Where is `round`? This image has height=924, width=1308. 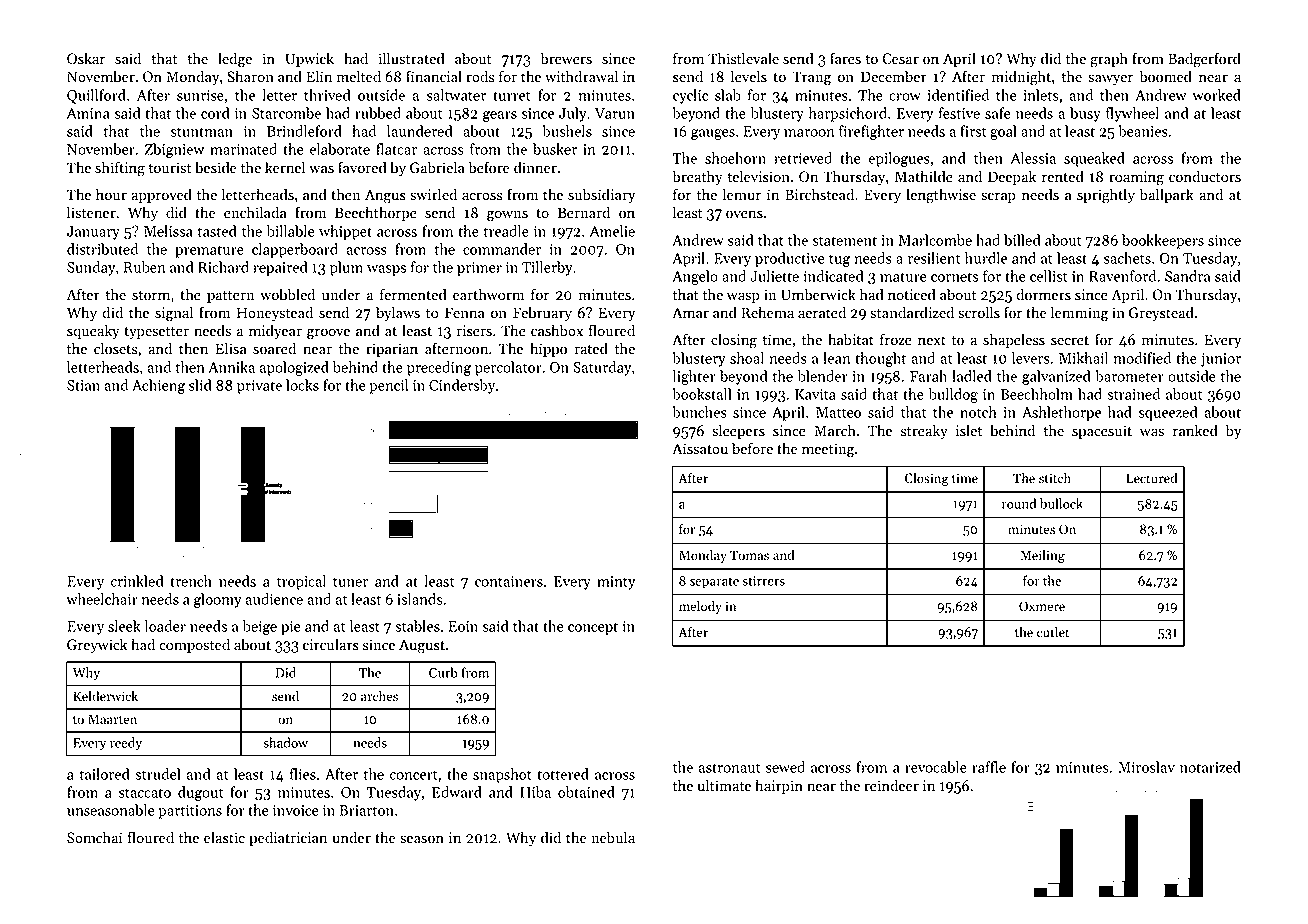
round is located at coordinates (1019, 503).
